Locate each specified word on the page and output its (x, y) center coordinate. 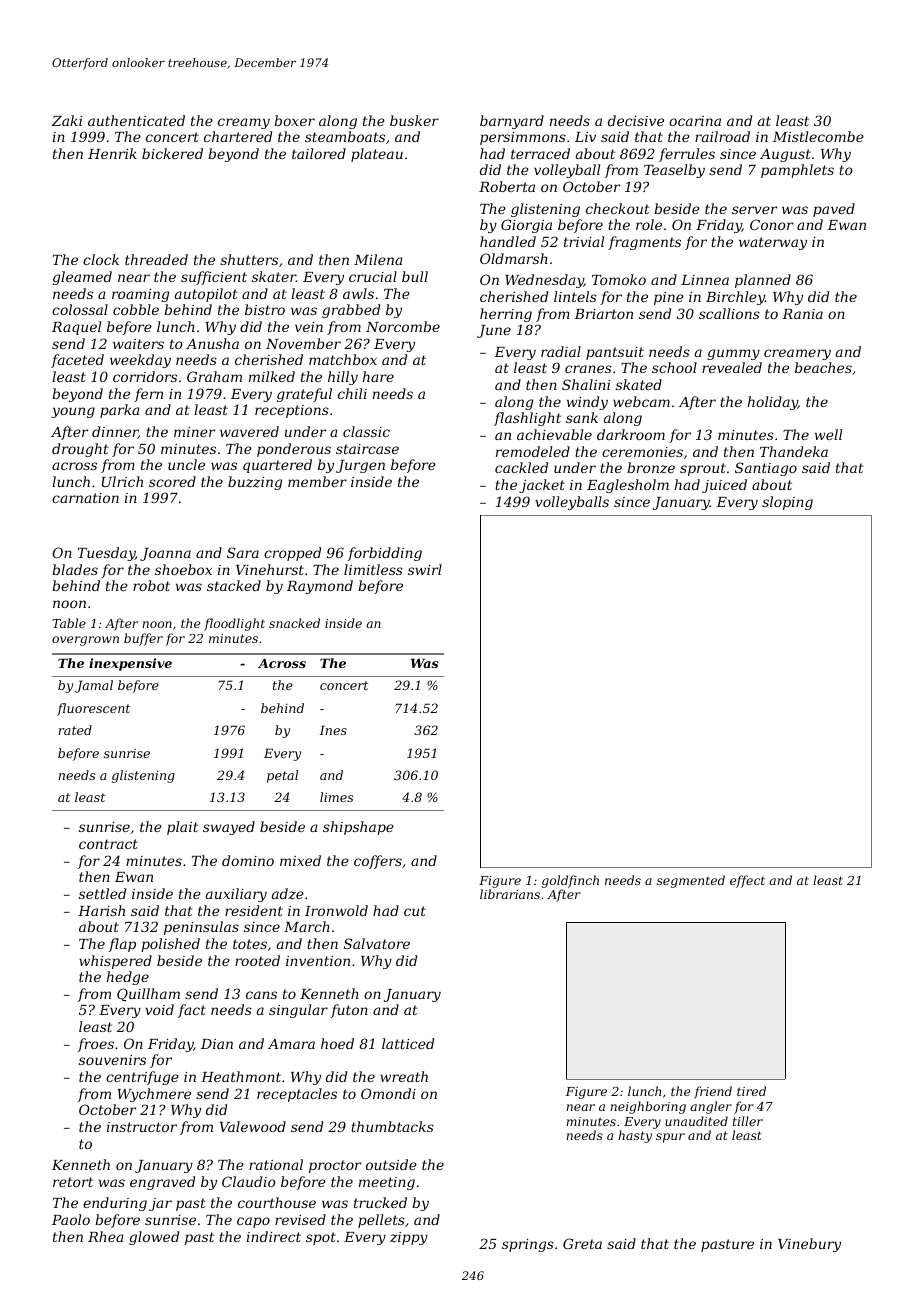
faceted (77, 361)
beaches (823, 367)
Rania (802, 314)
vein (309, 327)
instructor (142, 1127)
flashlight (527, 419)
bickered (172, 153)
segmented (691, 881)
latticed (408, 1043)
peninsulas (201, 928)
